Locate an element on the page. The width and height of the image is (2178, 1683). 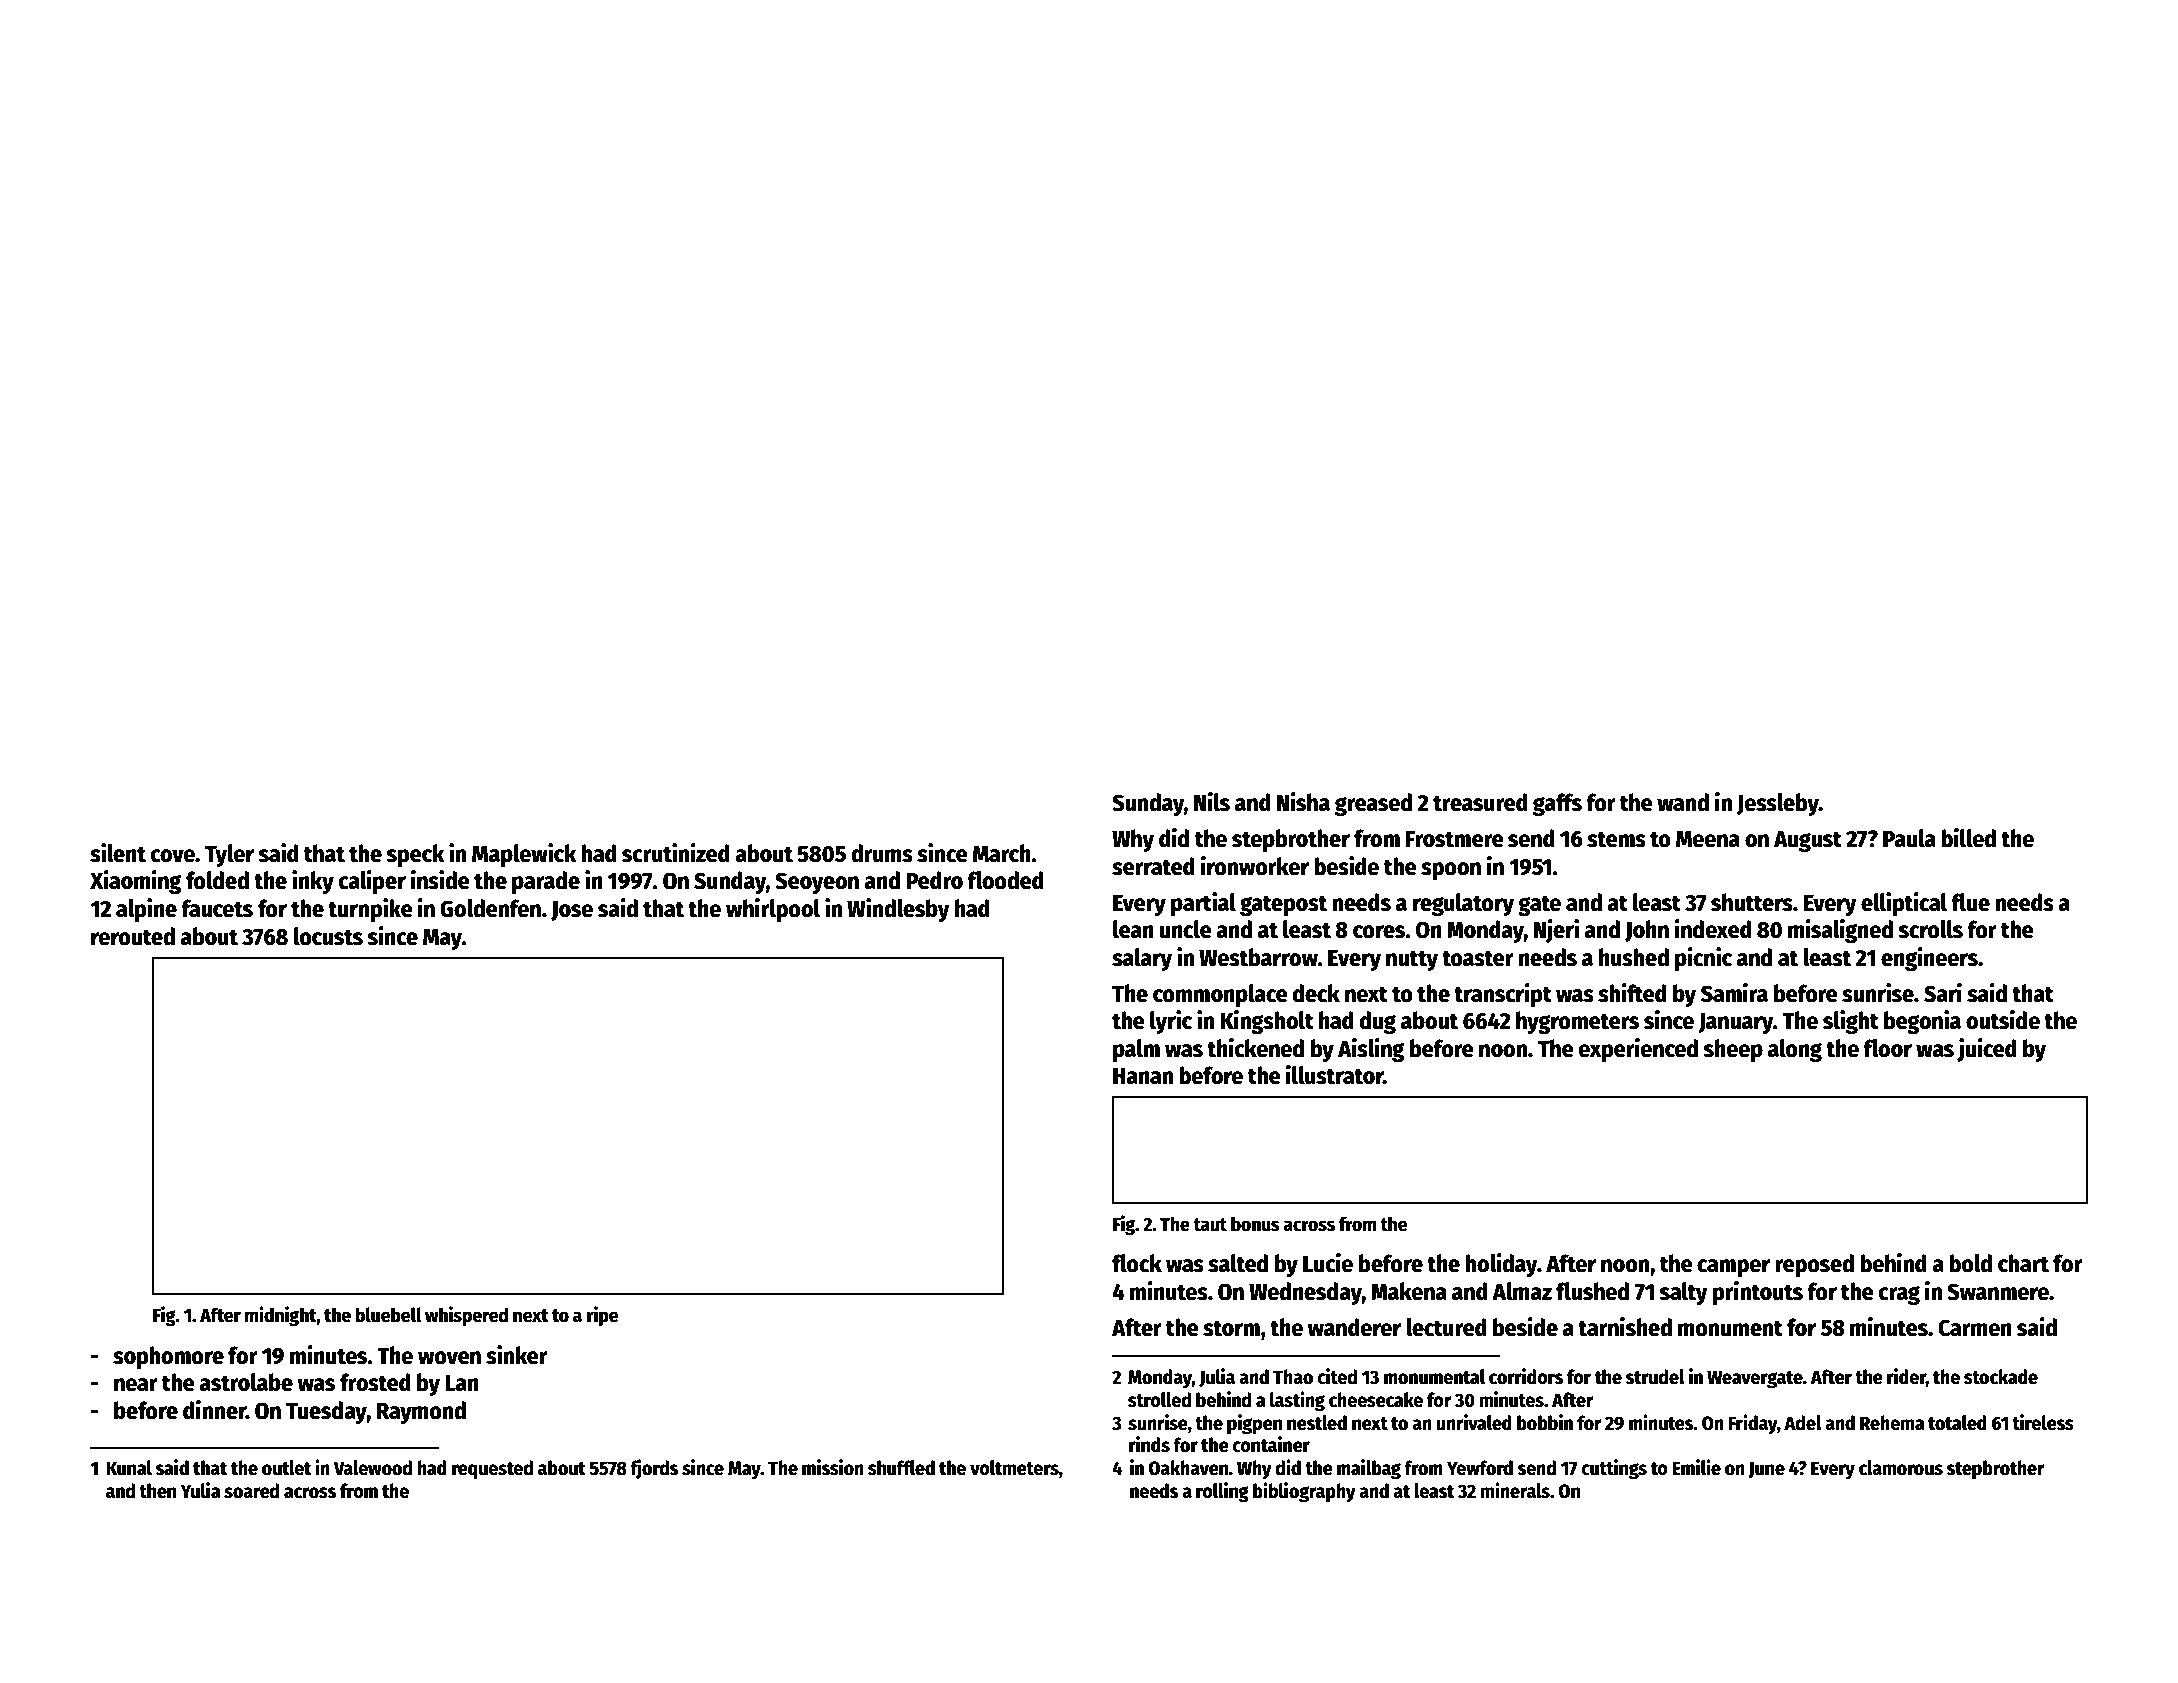
Carmen is located at coordinates (1975, 1328).
